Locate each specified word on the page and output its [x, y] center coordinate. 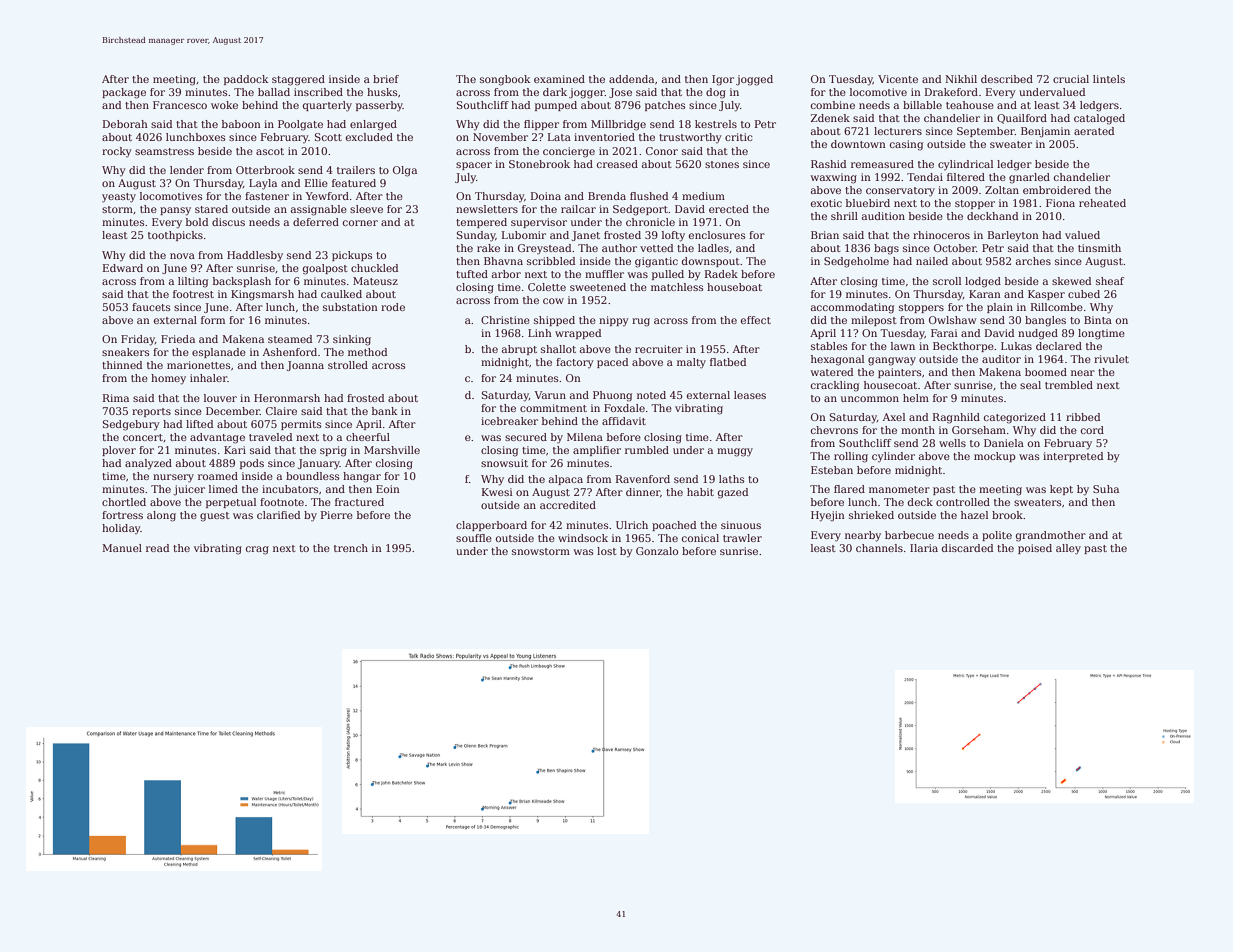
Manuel [122, 548]
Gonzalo [657, 551]
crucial [1071, 79]
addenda [631, 79]
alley [1068, 549]
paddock [246, 80]
